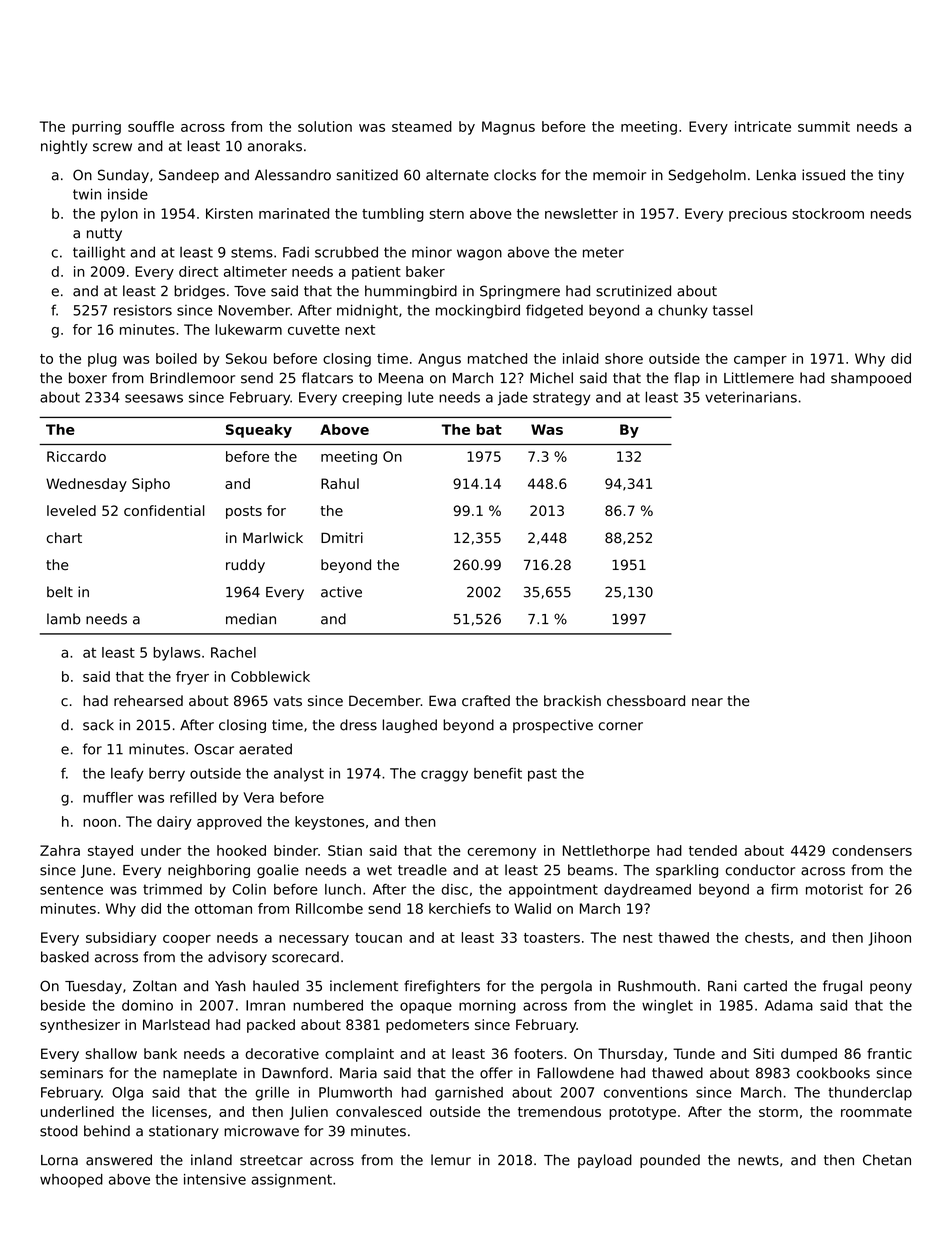  I want to click on treadle, so click(422, 870).
